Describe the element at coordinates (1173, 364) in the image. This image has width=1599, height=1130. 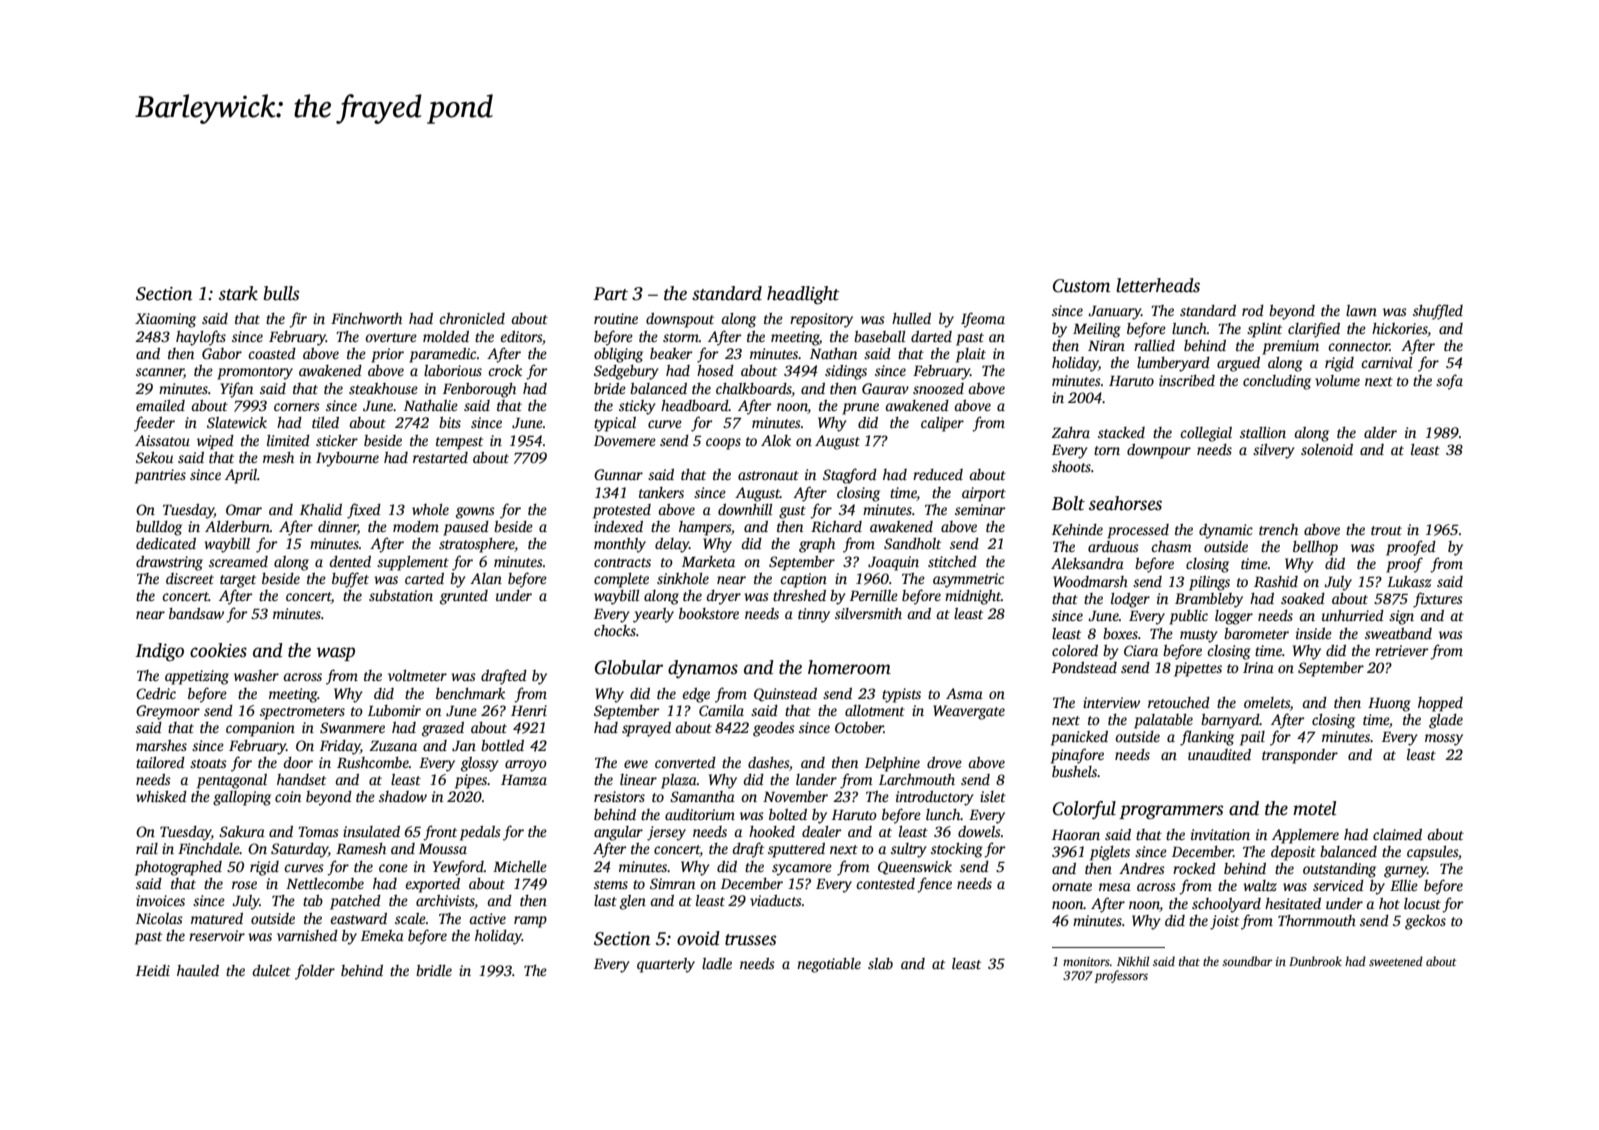
I see `lumberyard` at that location.
